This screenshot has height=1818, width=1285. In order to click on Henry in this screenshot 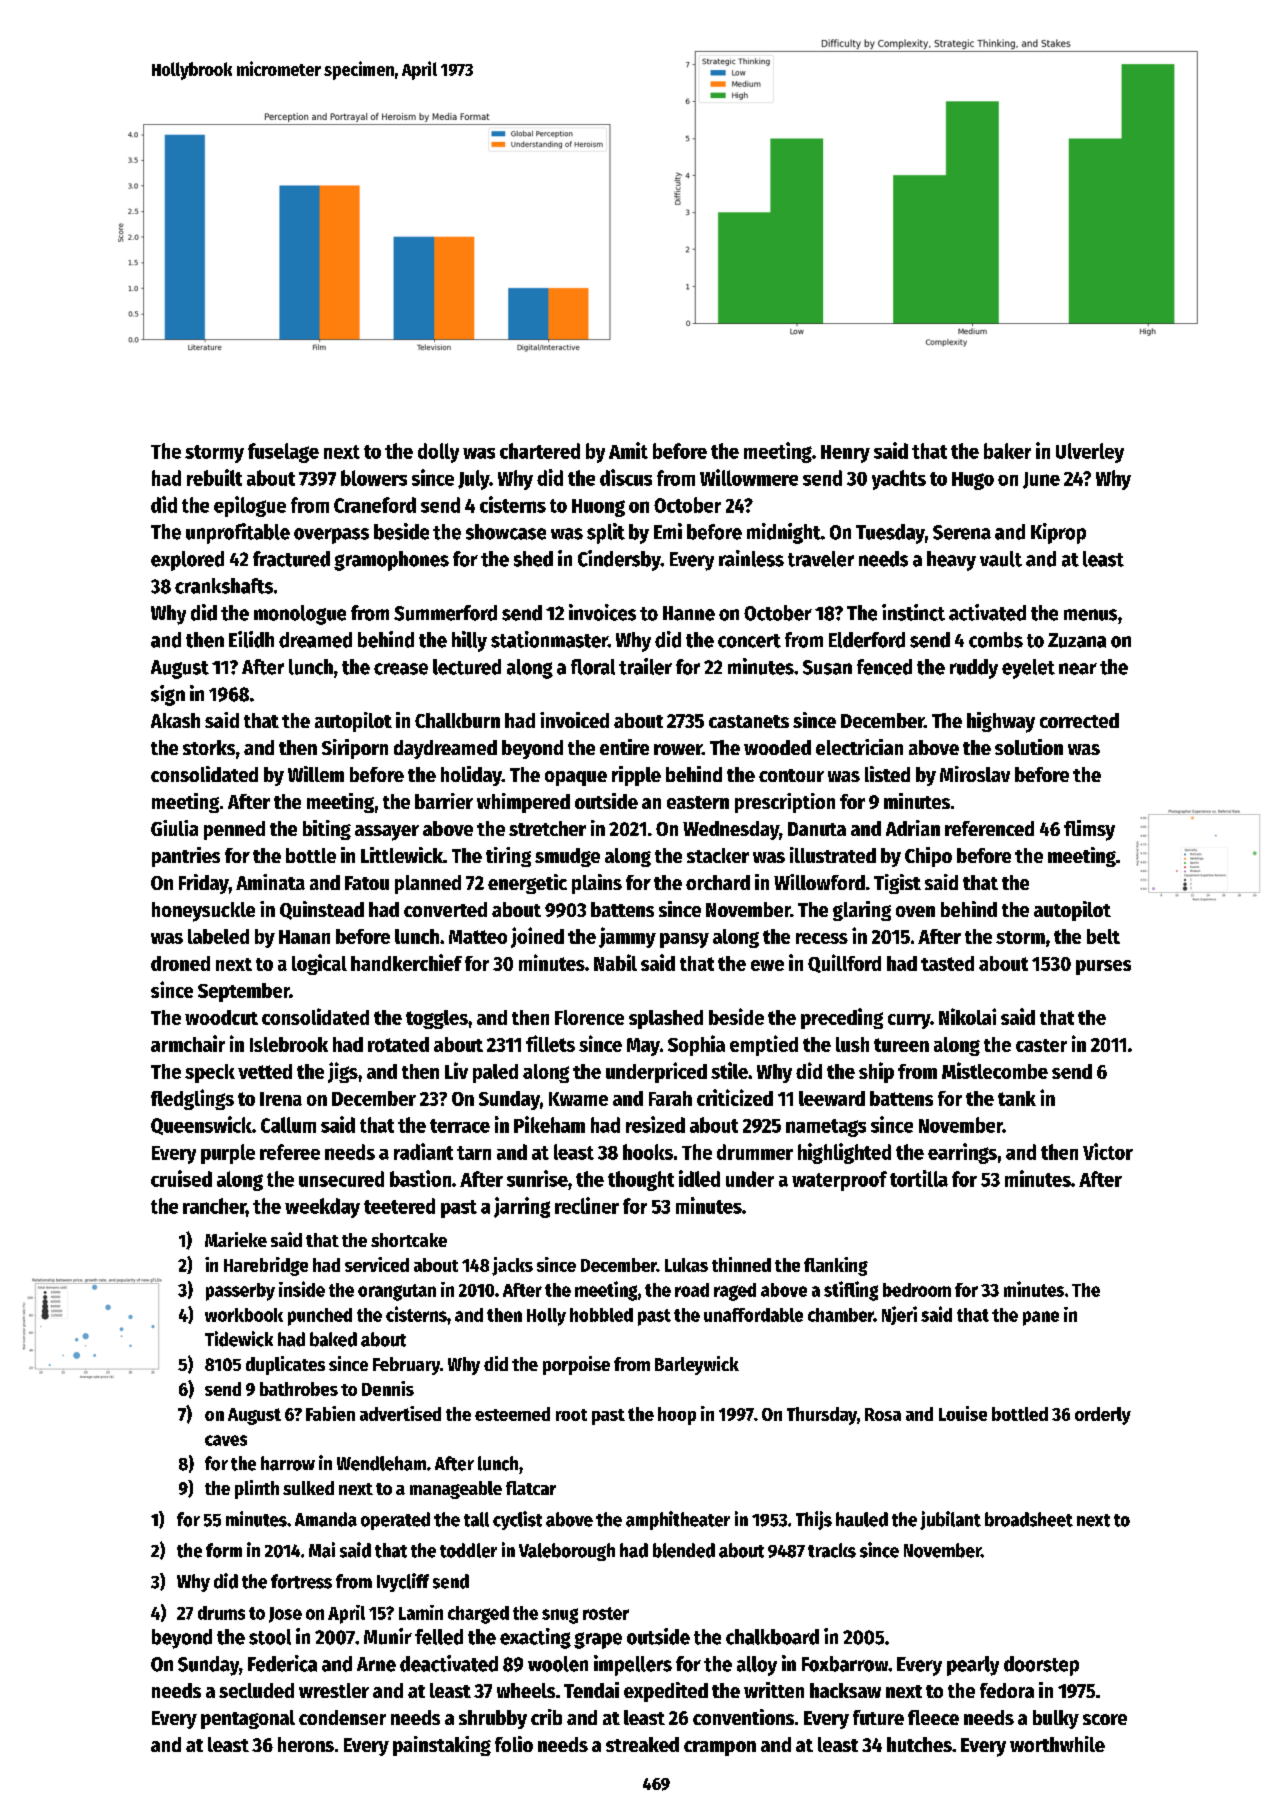, I will do `click(845, 454)`.
